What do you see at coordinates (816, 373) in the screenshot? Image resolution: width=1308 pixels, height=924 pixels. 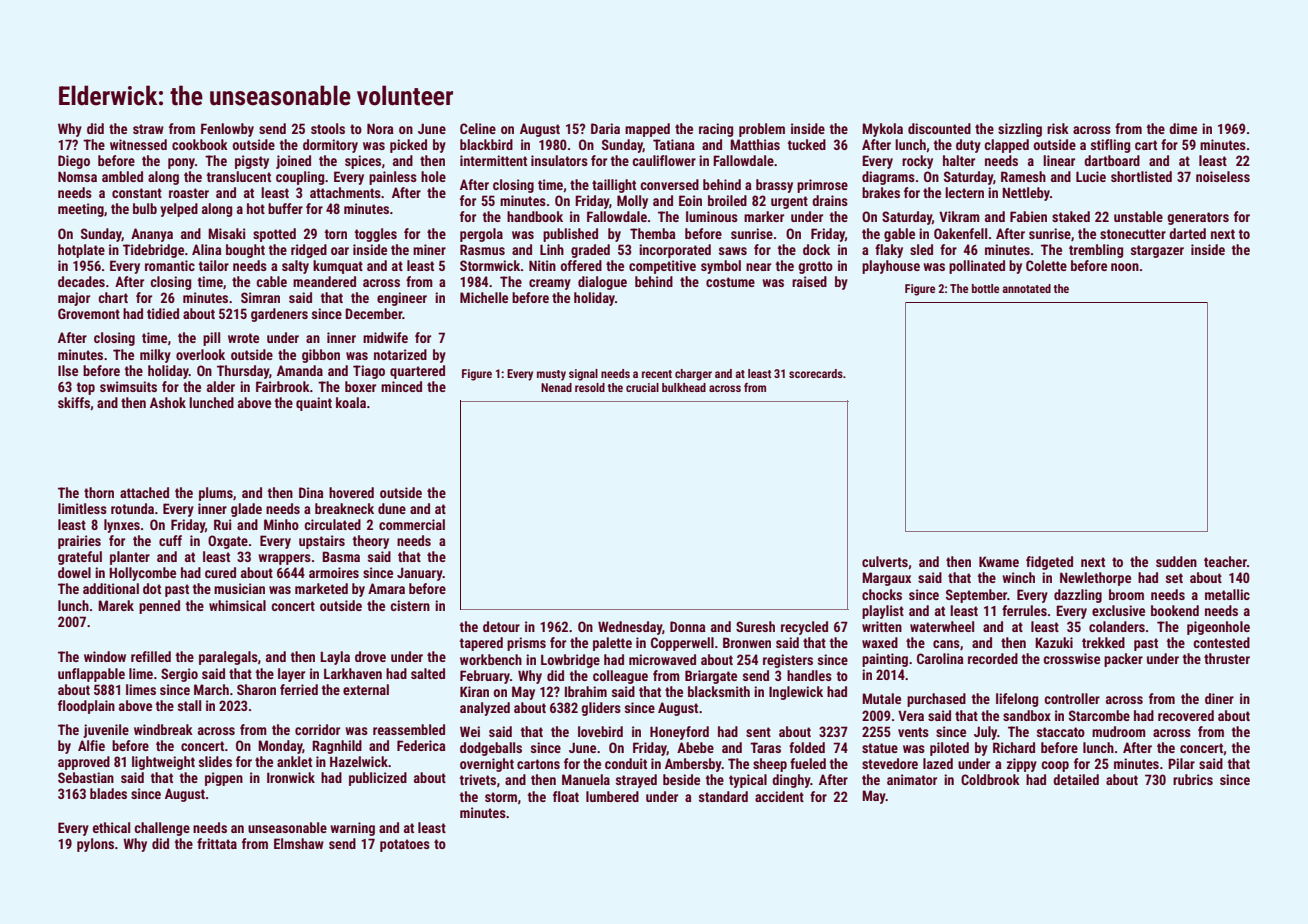 I see `scorecards` at bounding box center [816, 373].
